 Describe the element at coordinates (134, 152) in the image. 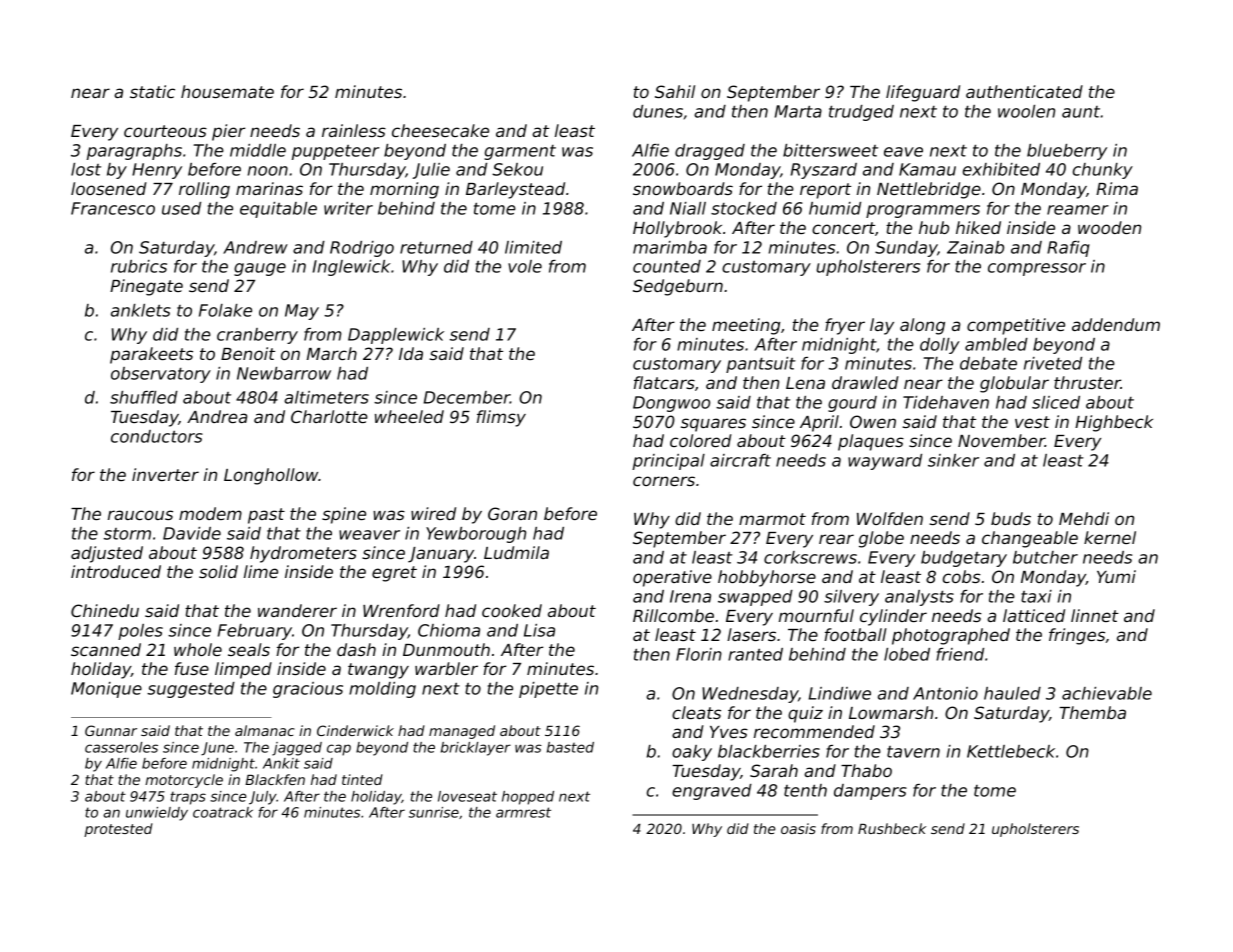

I see `paragraphs` at that location.
